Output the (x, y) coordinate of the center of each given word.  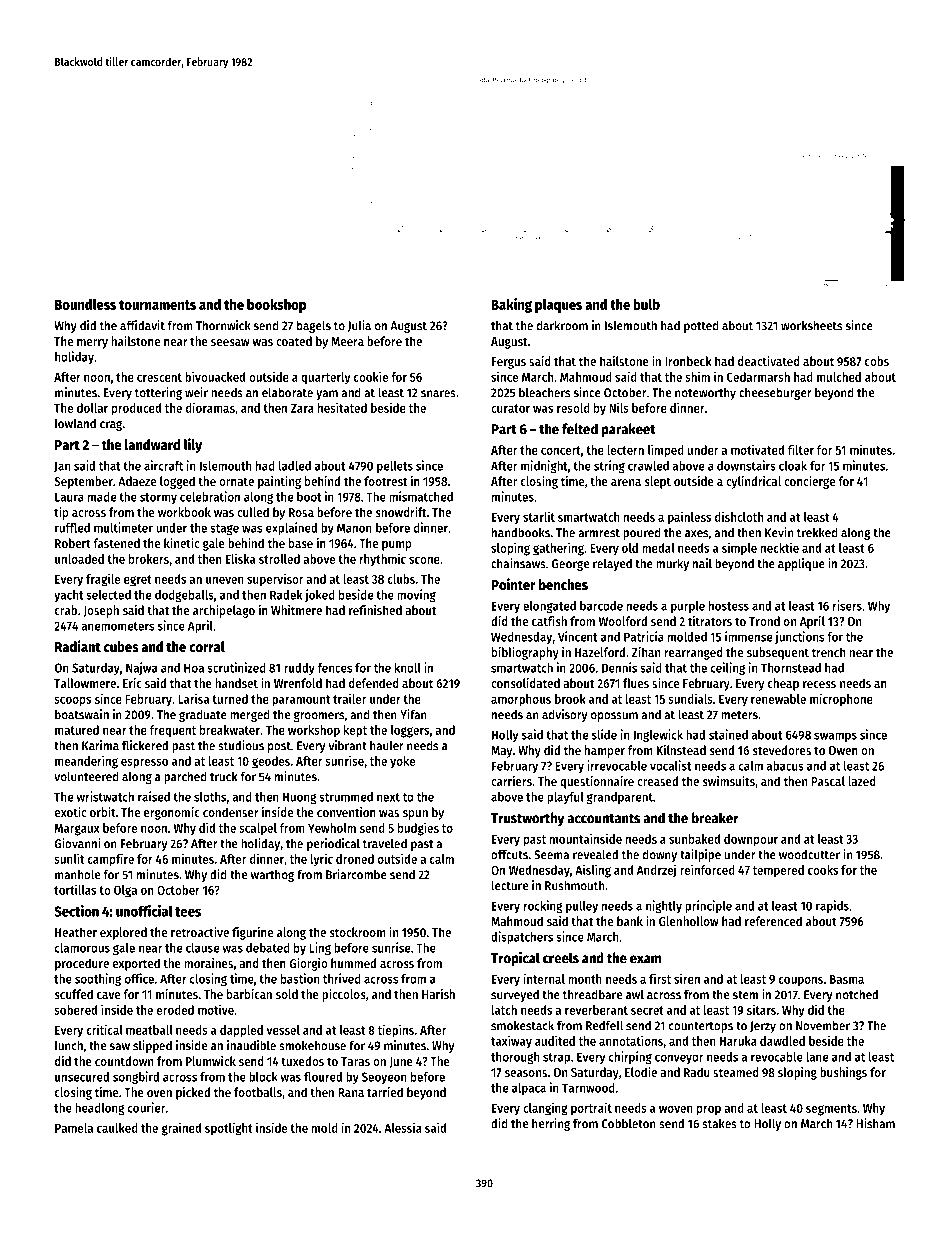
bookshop (276, 306)
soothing (98, 979)
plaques (558, 306)
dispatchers (522, 937)
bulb (646, 304)
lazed (862, 781)
